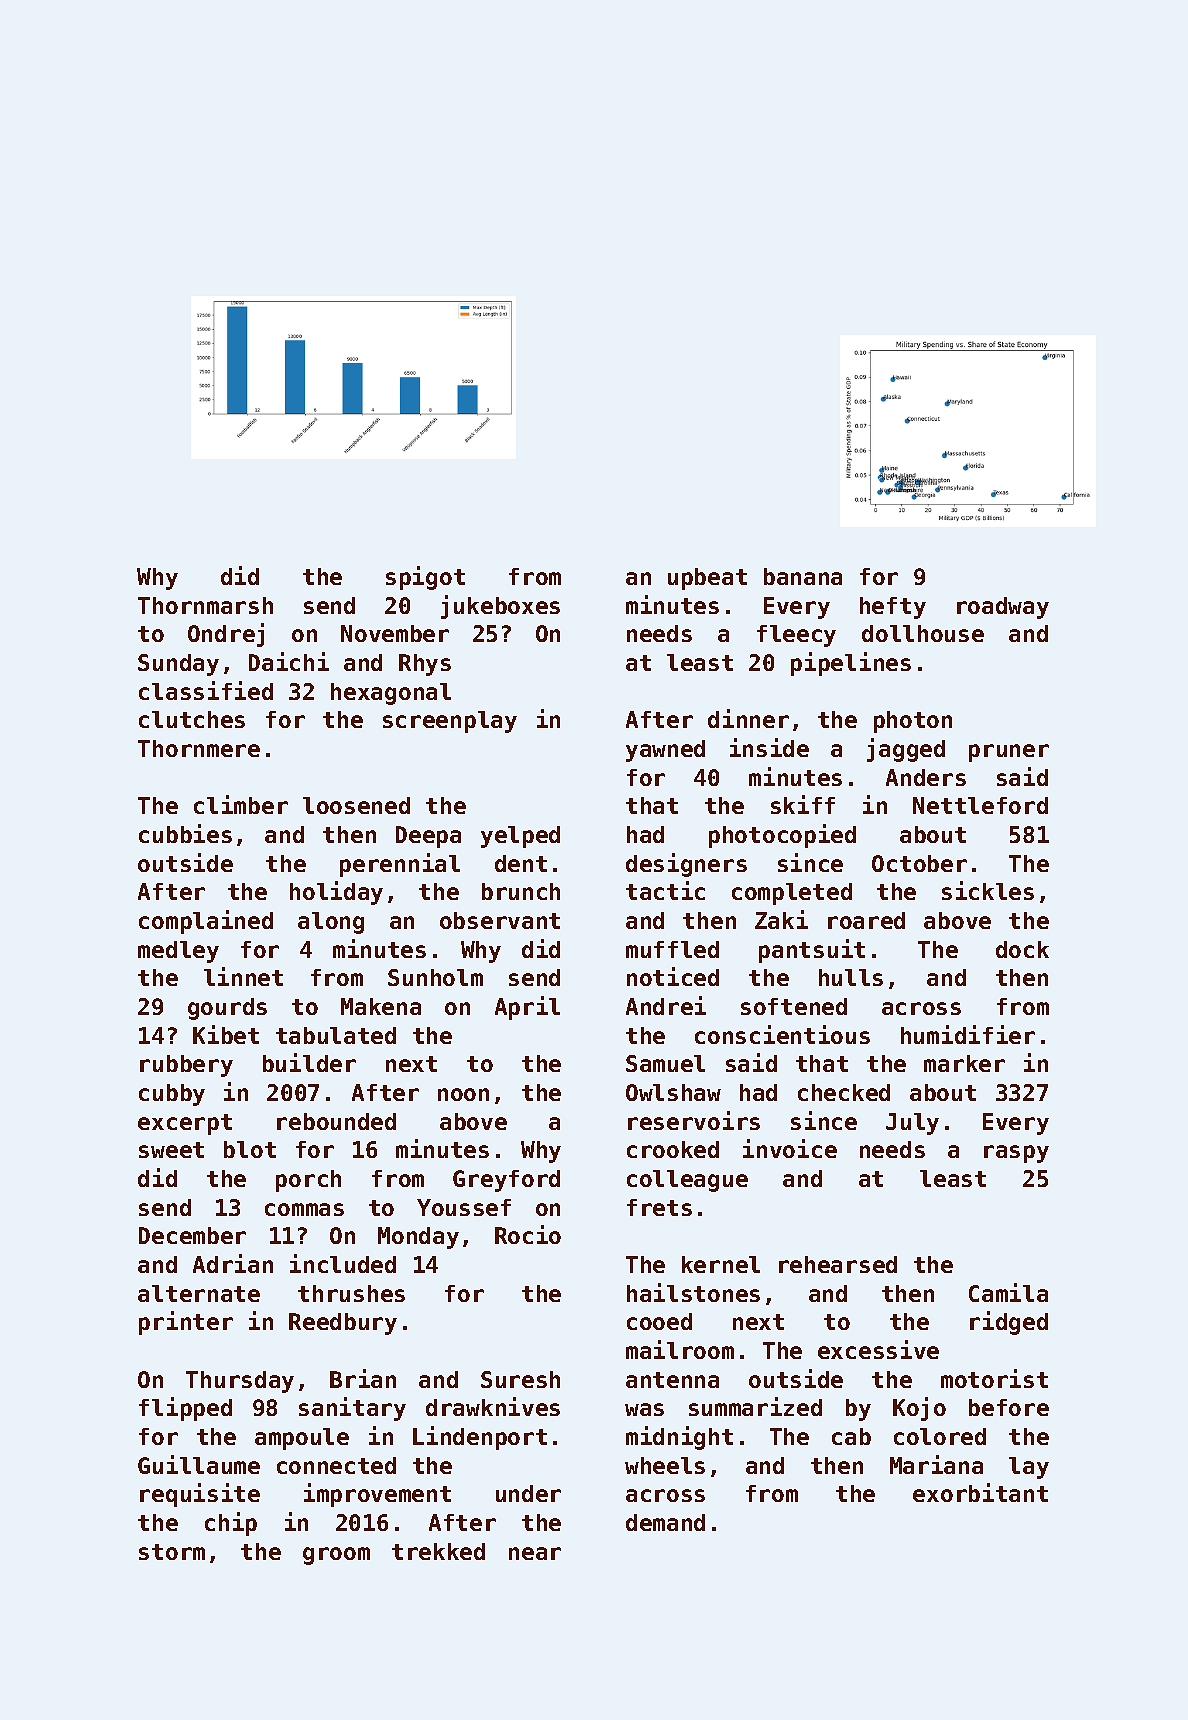  Describe the element at coordinates (528, 1493) in the image. I see `under` at that location.
